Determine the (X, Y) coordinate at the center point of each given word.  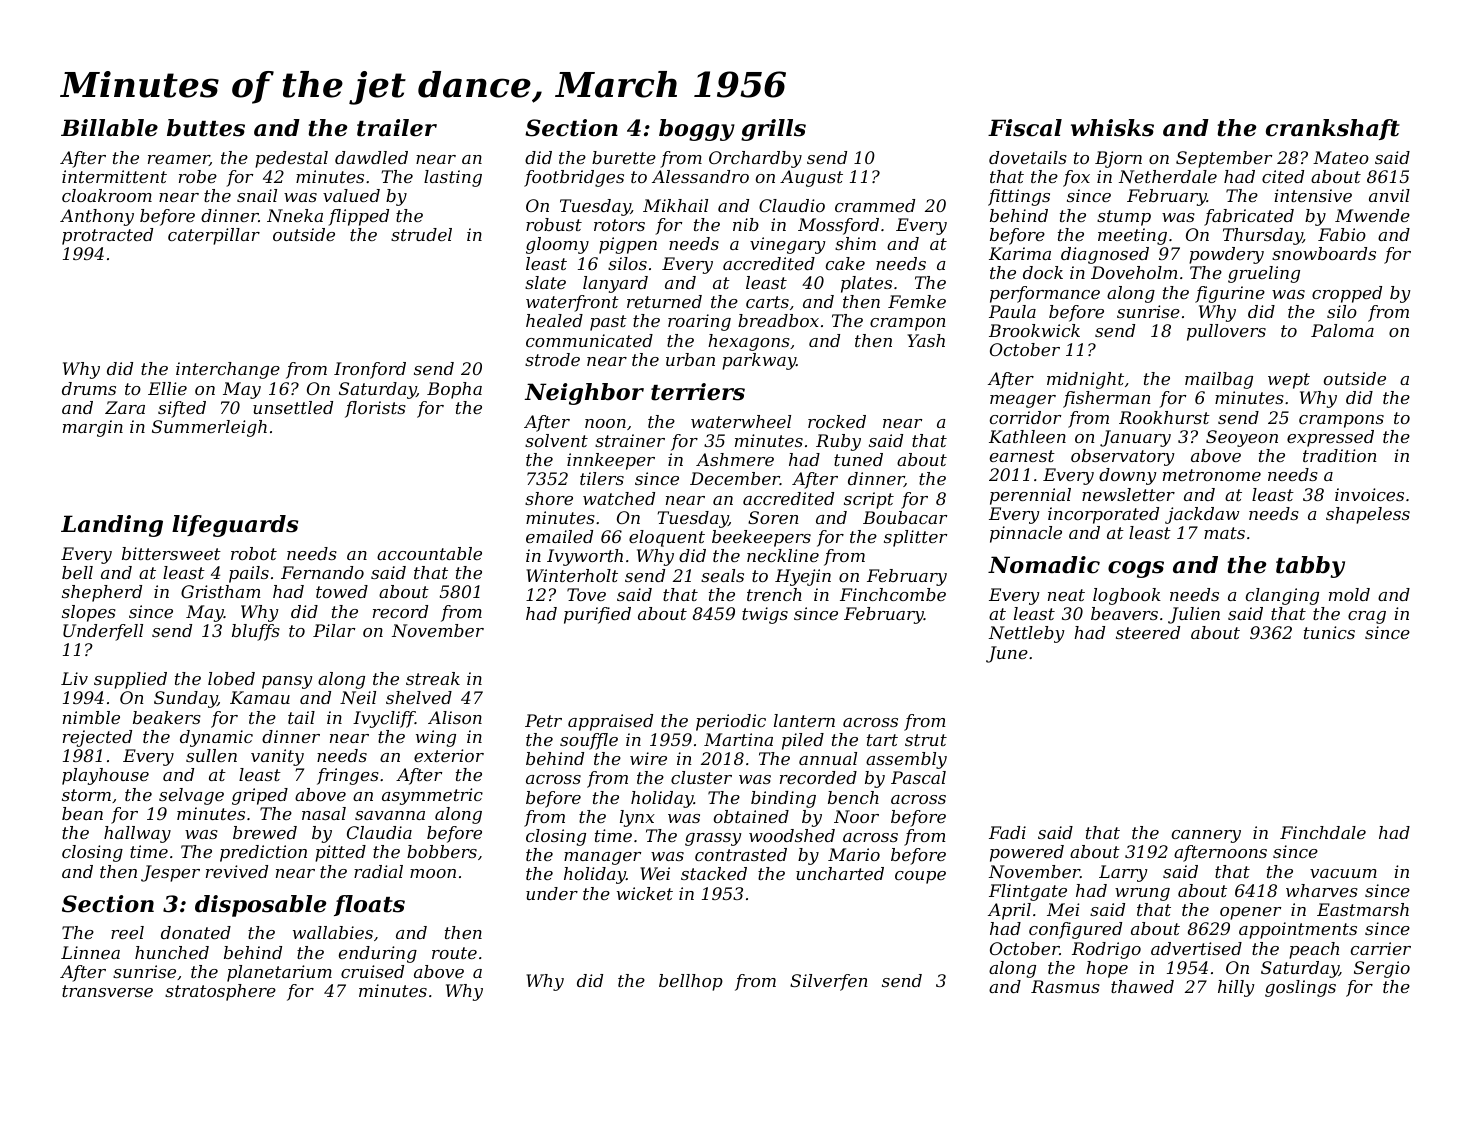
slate (545, 282)
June (1007, 654)
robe (198, 176)
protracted (107, 236)
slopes (89, 613)
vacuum (1343, 873)
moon (433, 873)
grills (773, 130)
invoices (1369, 494)
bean (82, 813)
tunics (1329, 632)
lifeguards (235, 526)
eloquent (667, 538)
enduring (378, 954)
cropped (1347, 294)
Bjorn (1118, 159)
